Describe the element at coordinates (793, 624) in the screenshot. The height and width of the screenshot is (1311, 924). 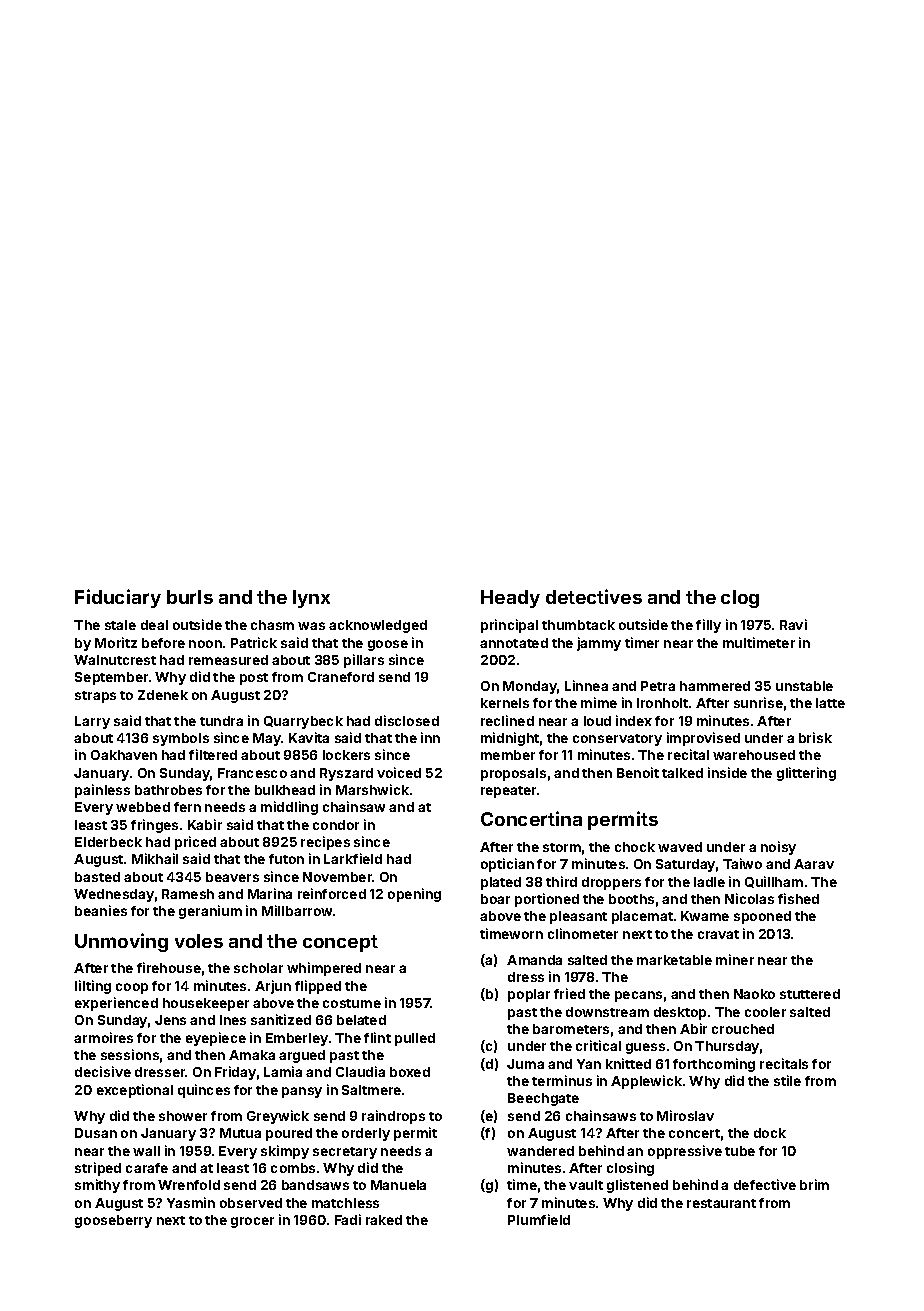
I see `Ravi` at that location.
